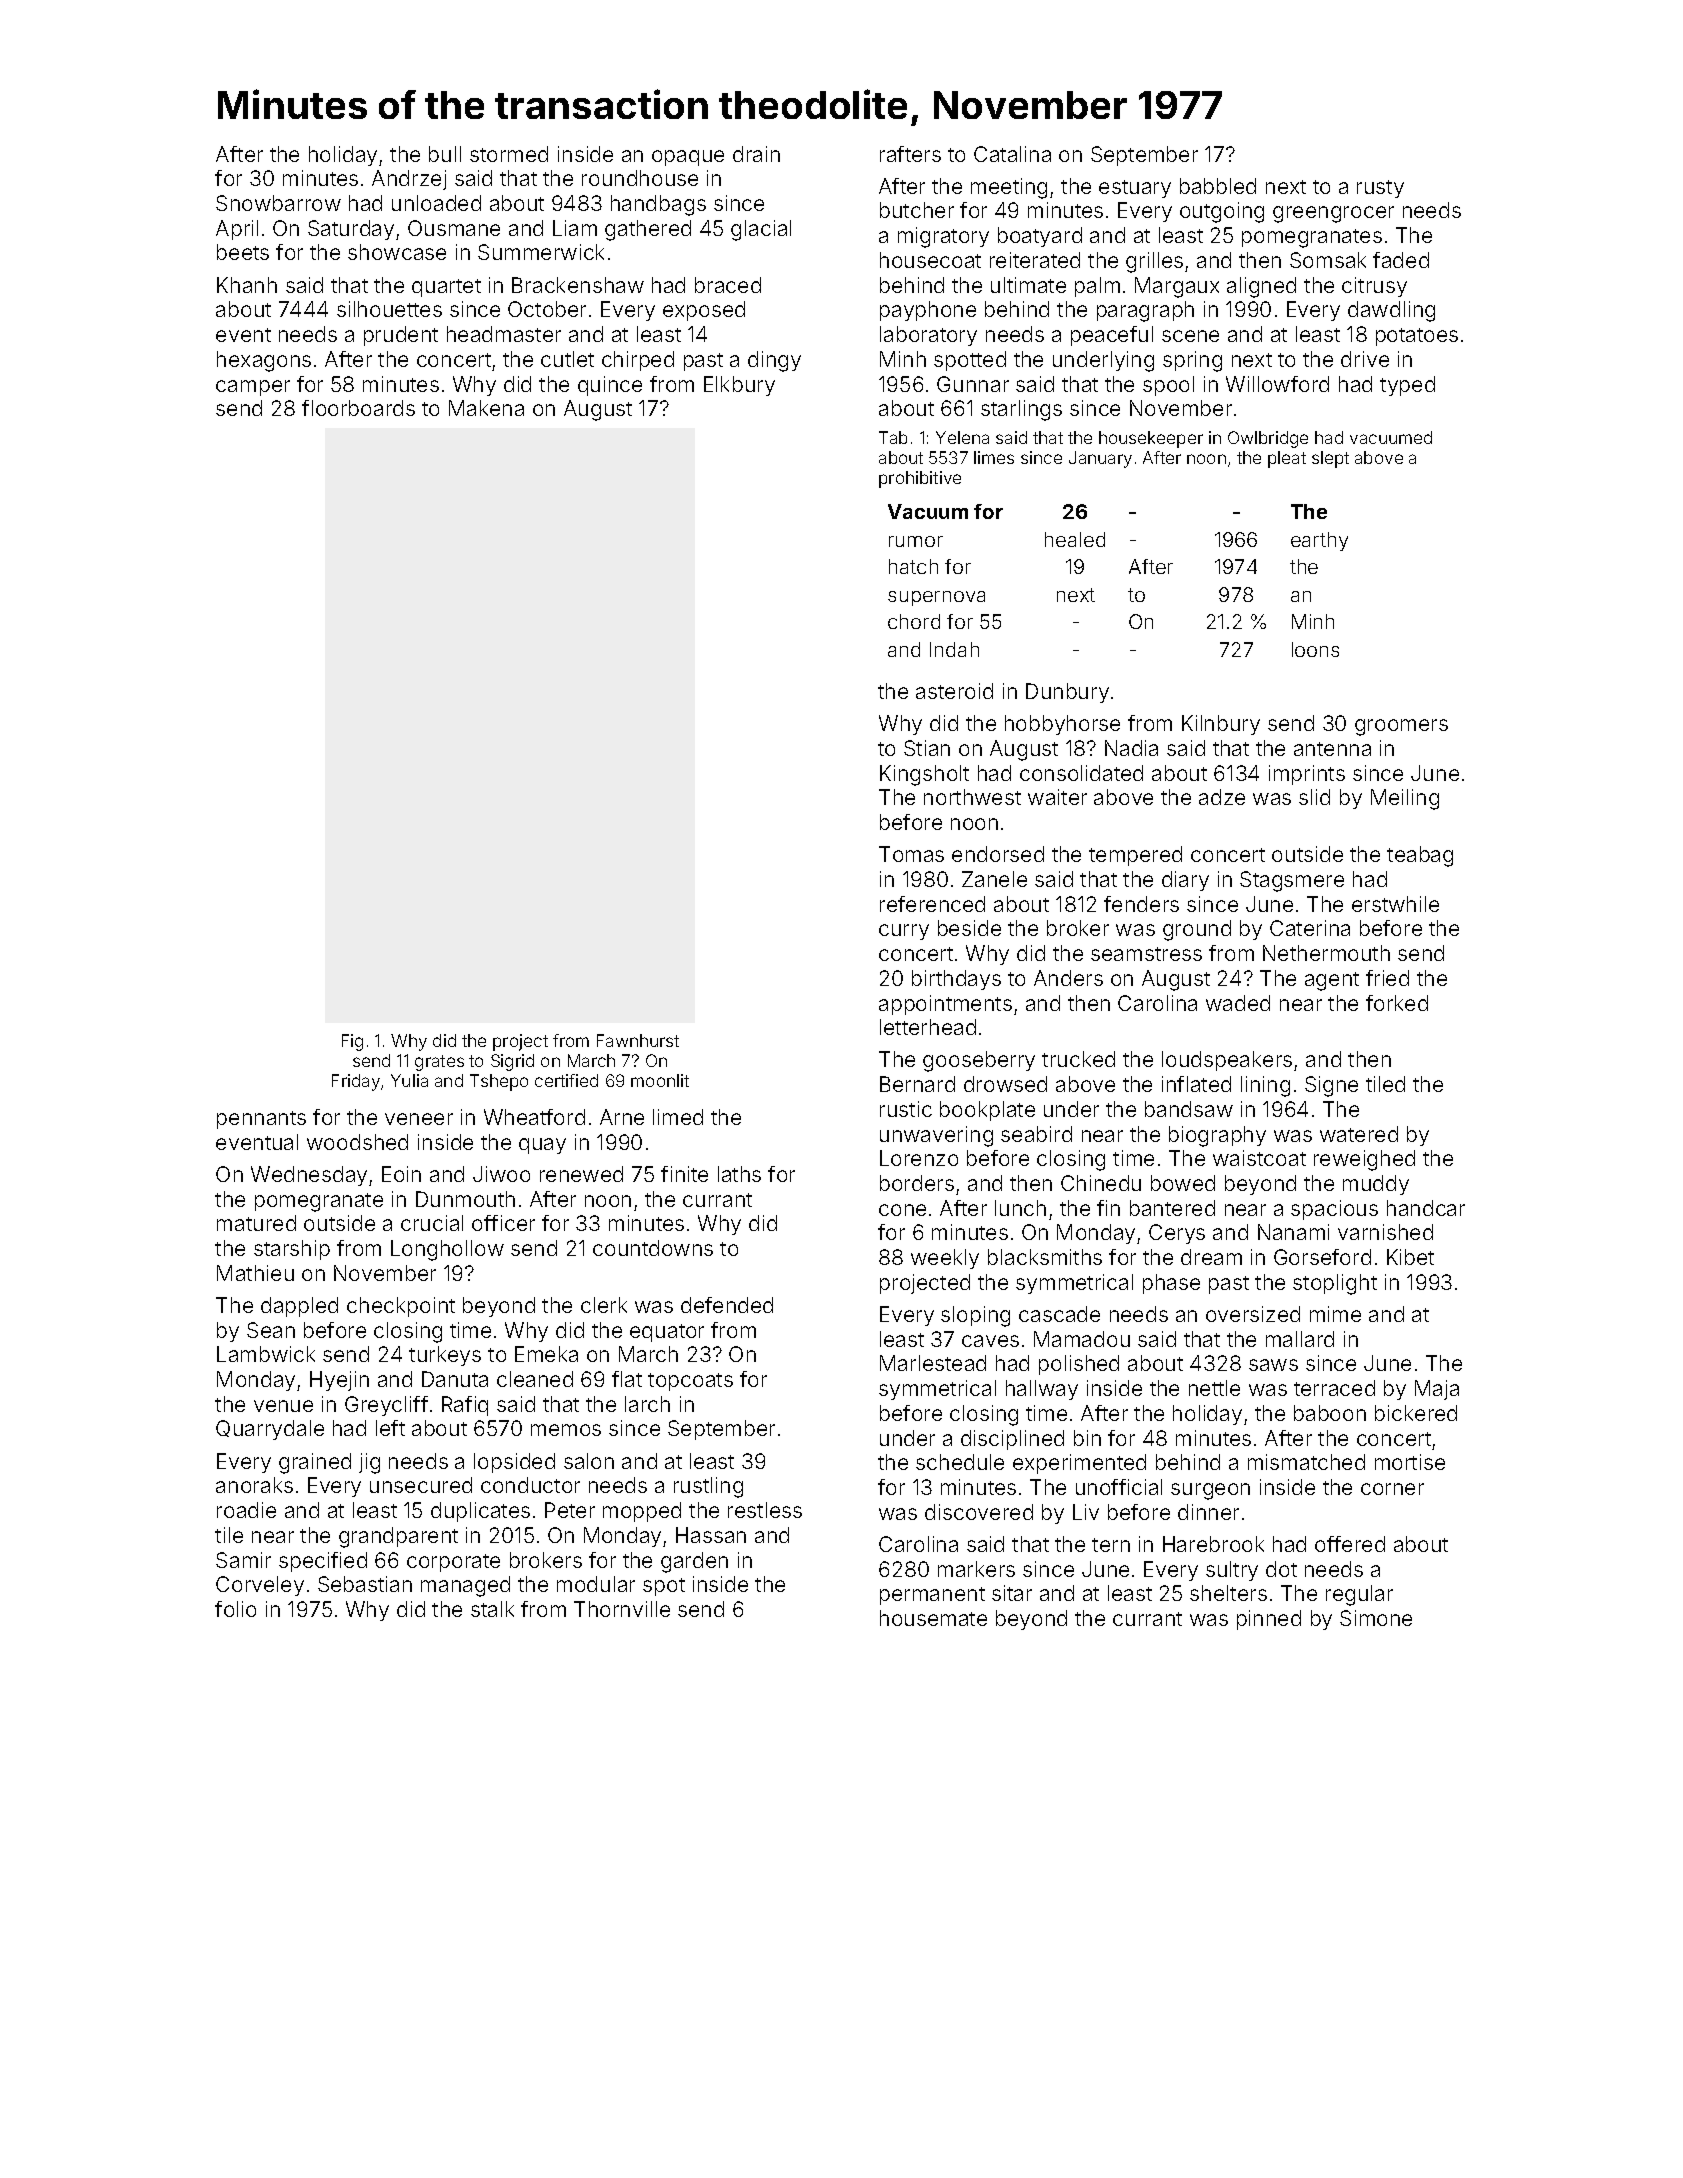 The height and width of the screenshot is (2178, 1683). I want to click on fried, so click(1387, 978).
